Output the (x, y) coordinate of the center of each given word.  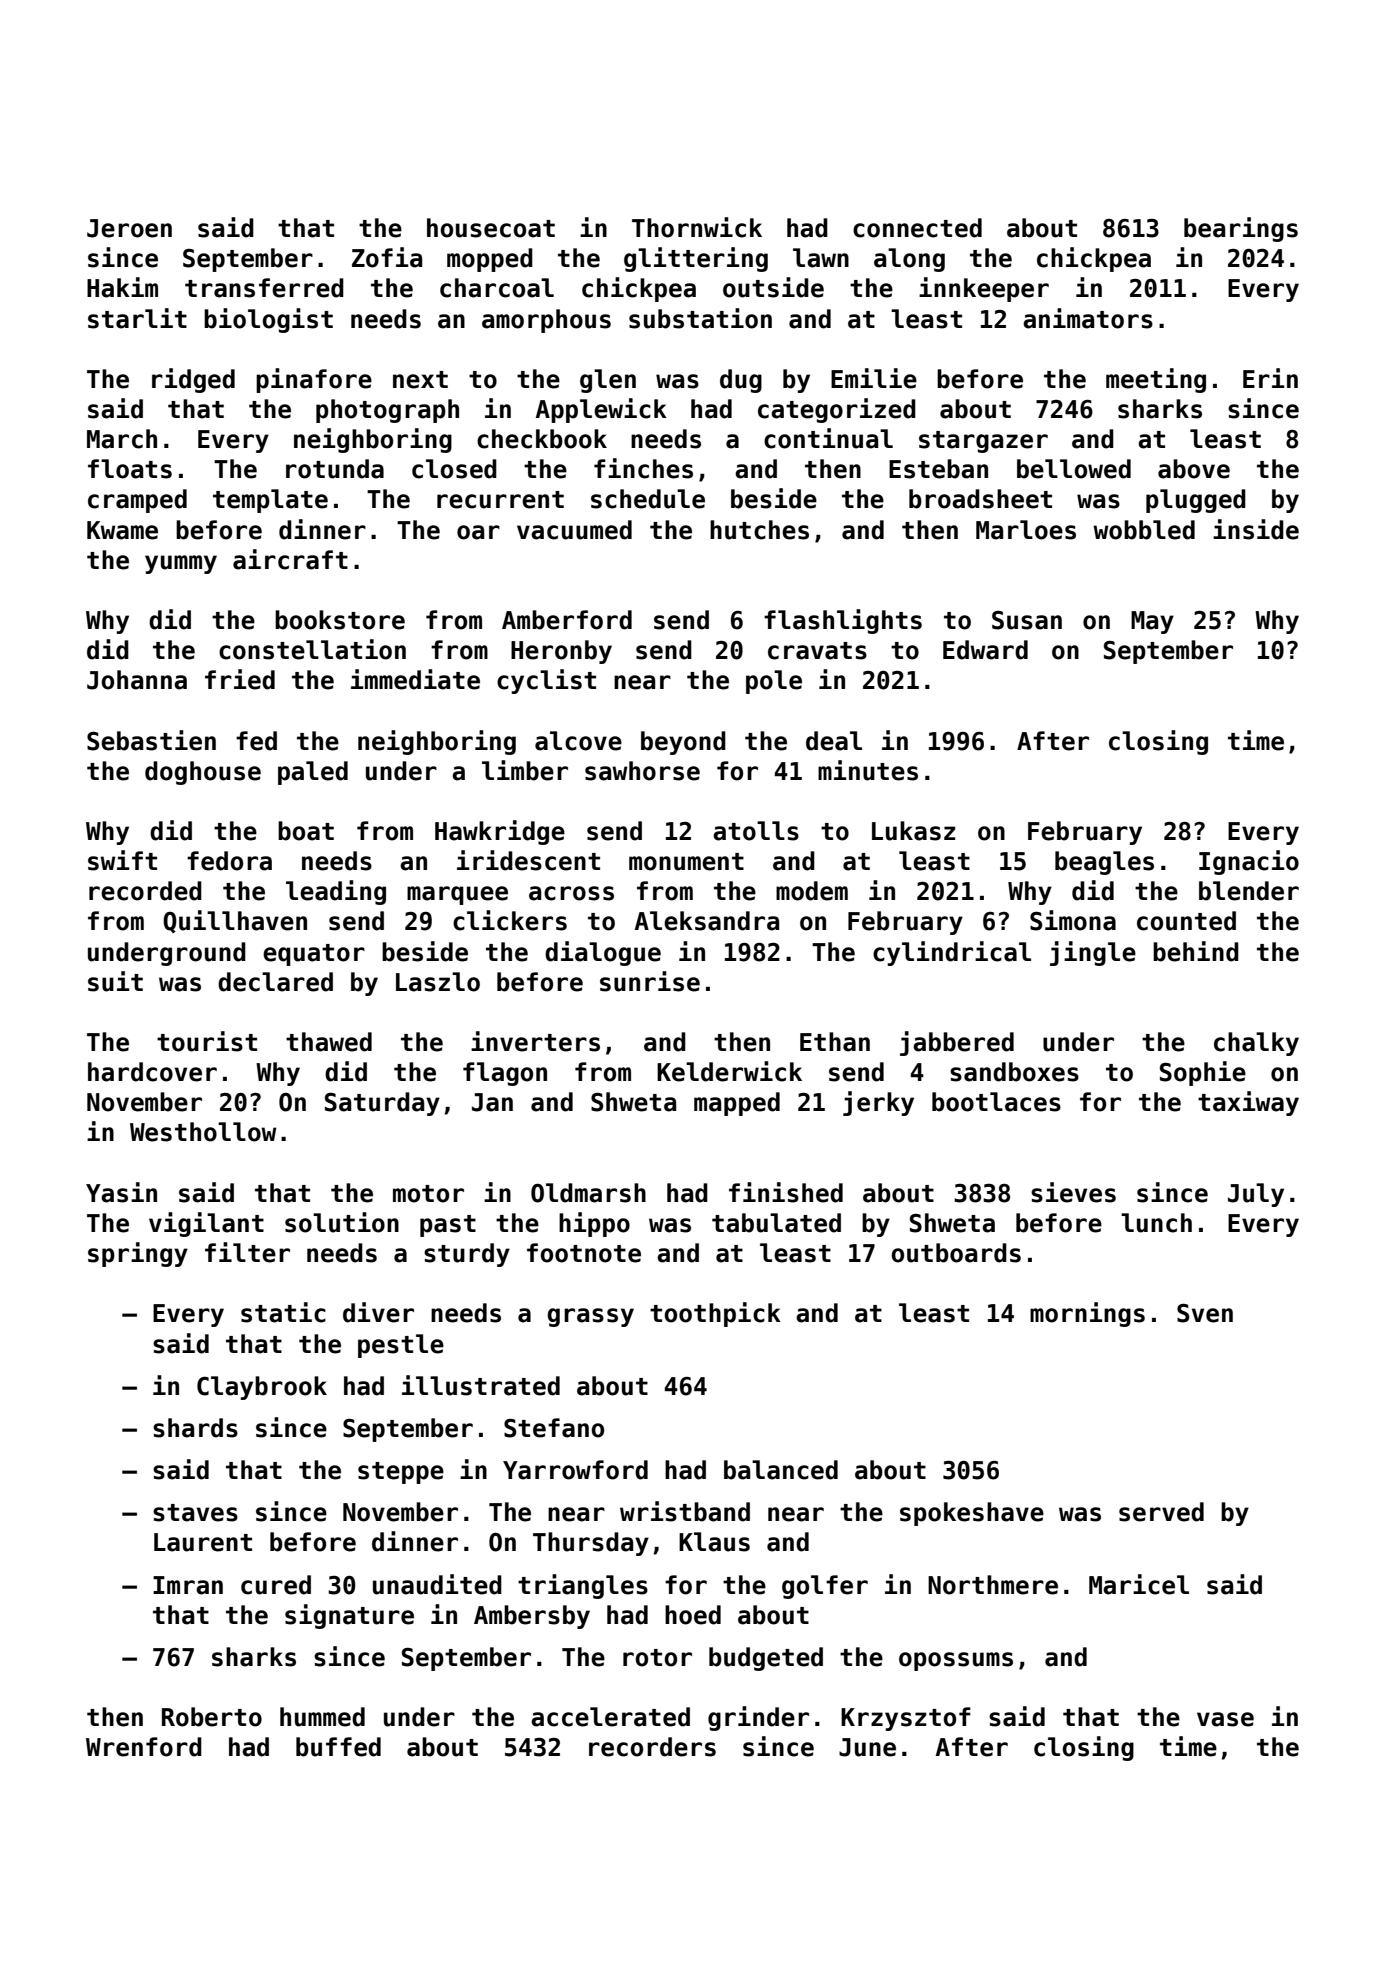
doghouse (203, 773)
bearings (1241, 229)
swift (122, 860)
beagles (1104, 863)
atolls (756, 831)
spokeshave (972, 1514)
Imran (188, 1585)
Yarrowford (575, 1470)
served (1161, 1512)
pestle (401, 1346)
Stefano (554, 1428)
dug (741, 381)
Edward (985, 650)
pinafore (314, 380)
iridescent (528, 860)
